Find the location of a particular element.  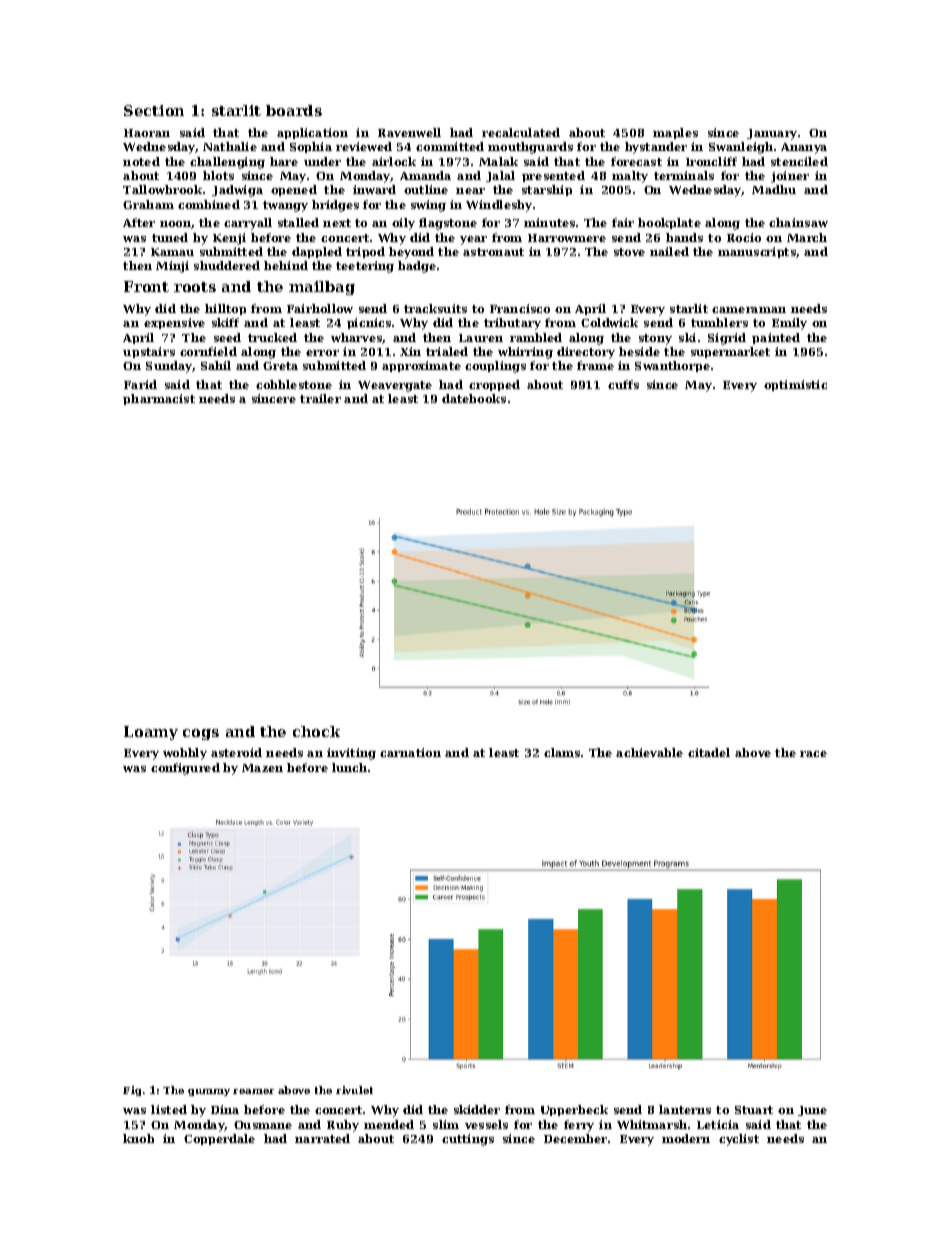

combined is located at coordinates (209, 204).
